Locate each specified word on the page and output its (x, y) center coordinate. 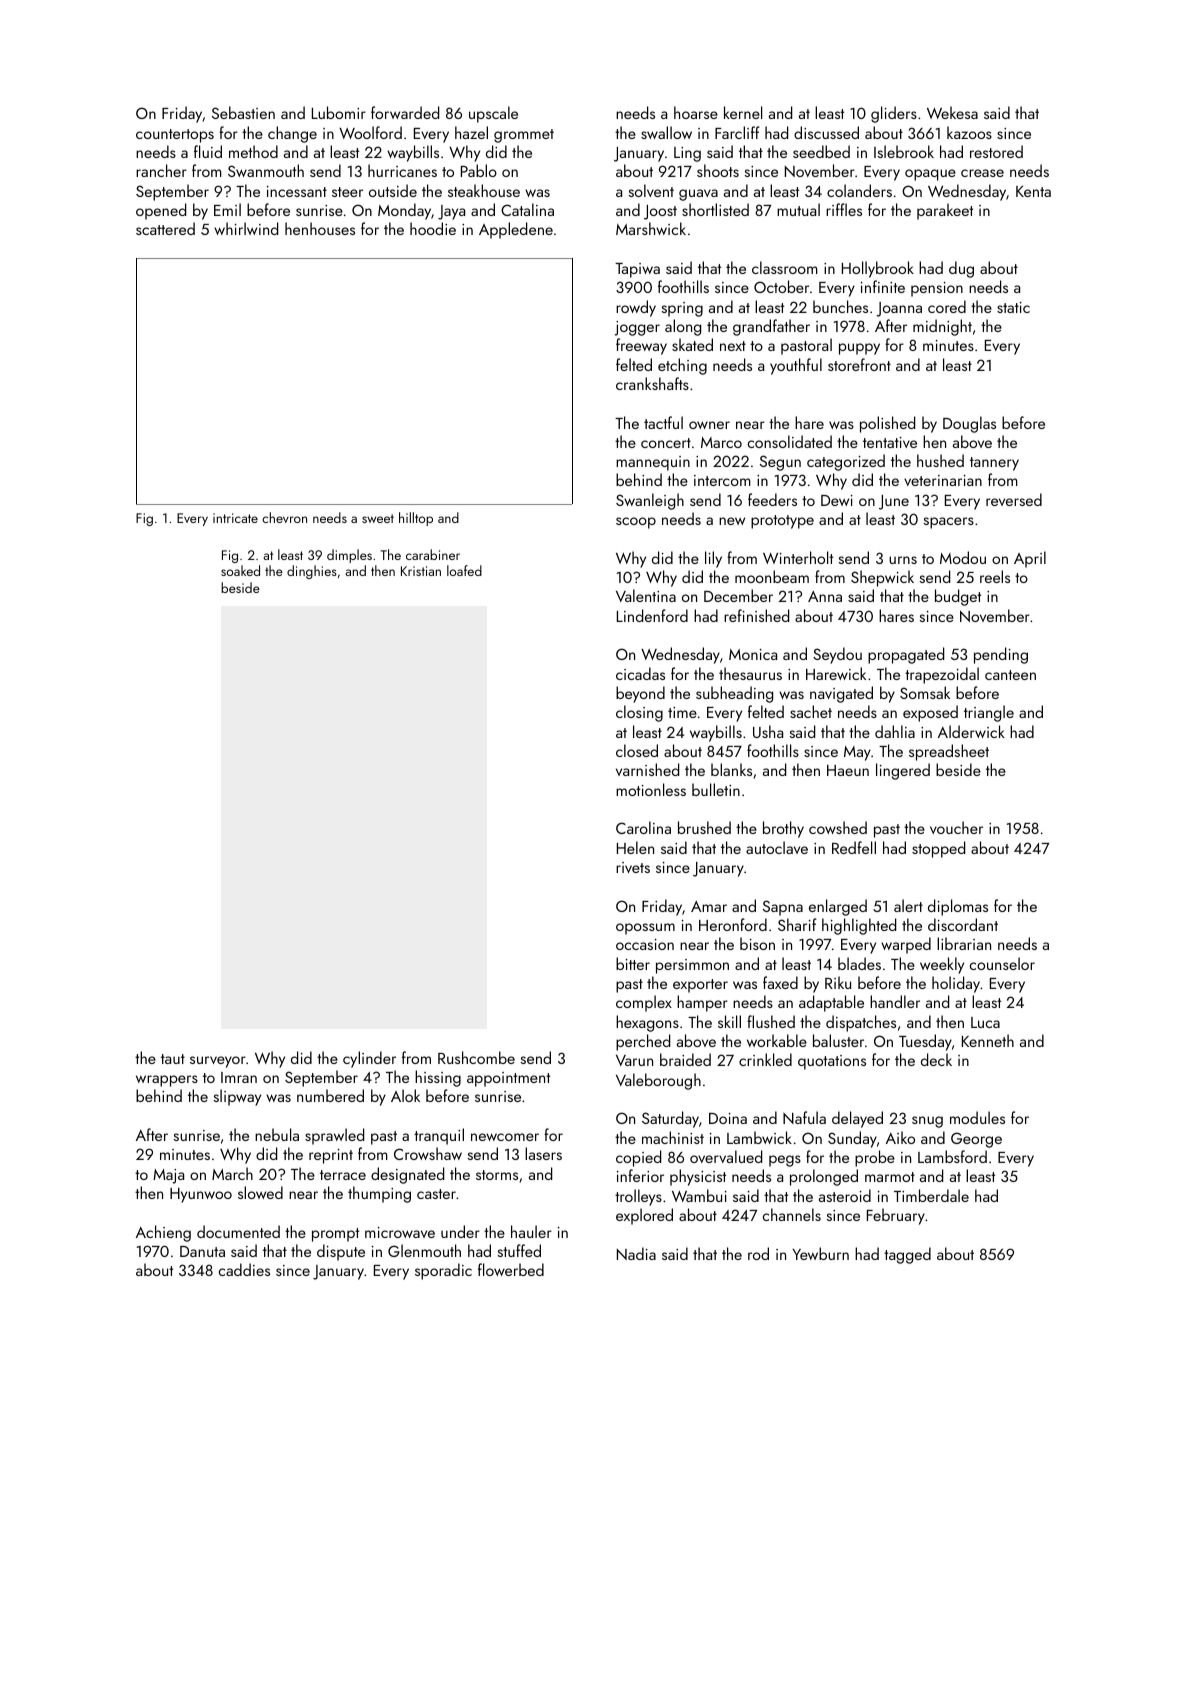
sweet (378, 518)
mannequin (653, 463)
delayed (857, 1119)
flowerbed (511, 1269)
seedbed (821, 151)
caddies (244, 1269)
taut (173, 1059)
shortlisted (715, 209)
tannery (994, 464)
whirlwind (246, 228)
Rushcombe (476, 1057)
